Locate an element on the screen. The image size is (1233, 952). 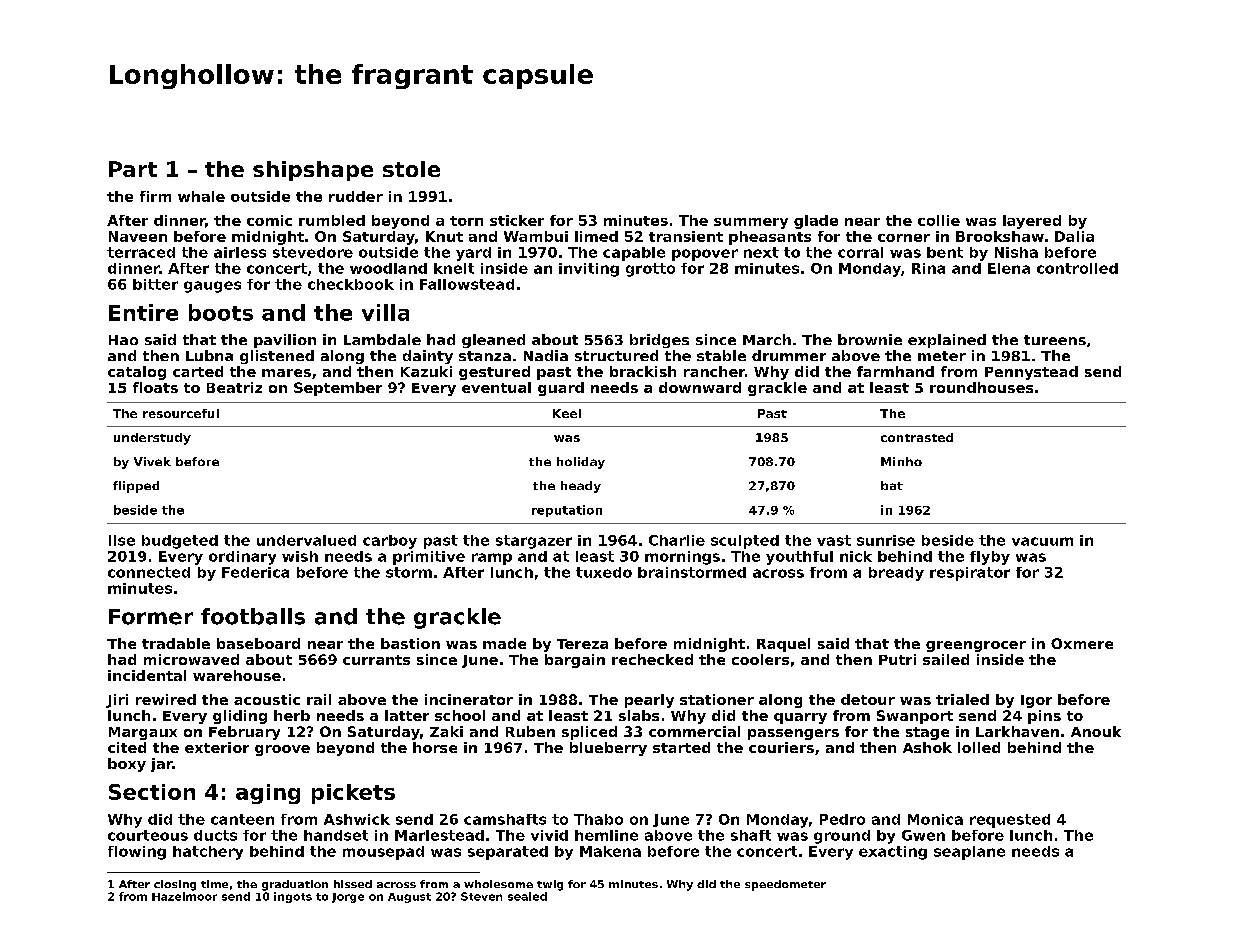
time is located at coordinates (214, 884).
